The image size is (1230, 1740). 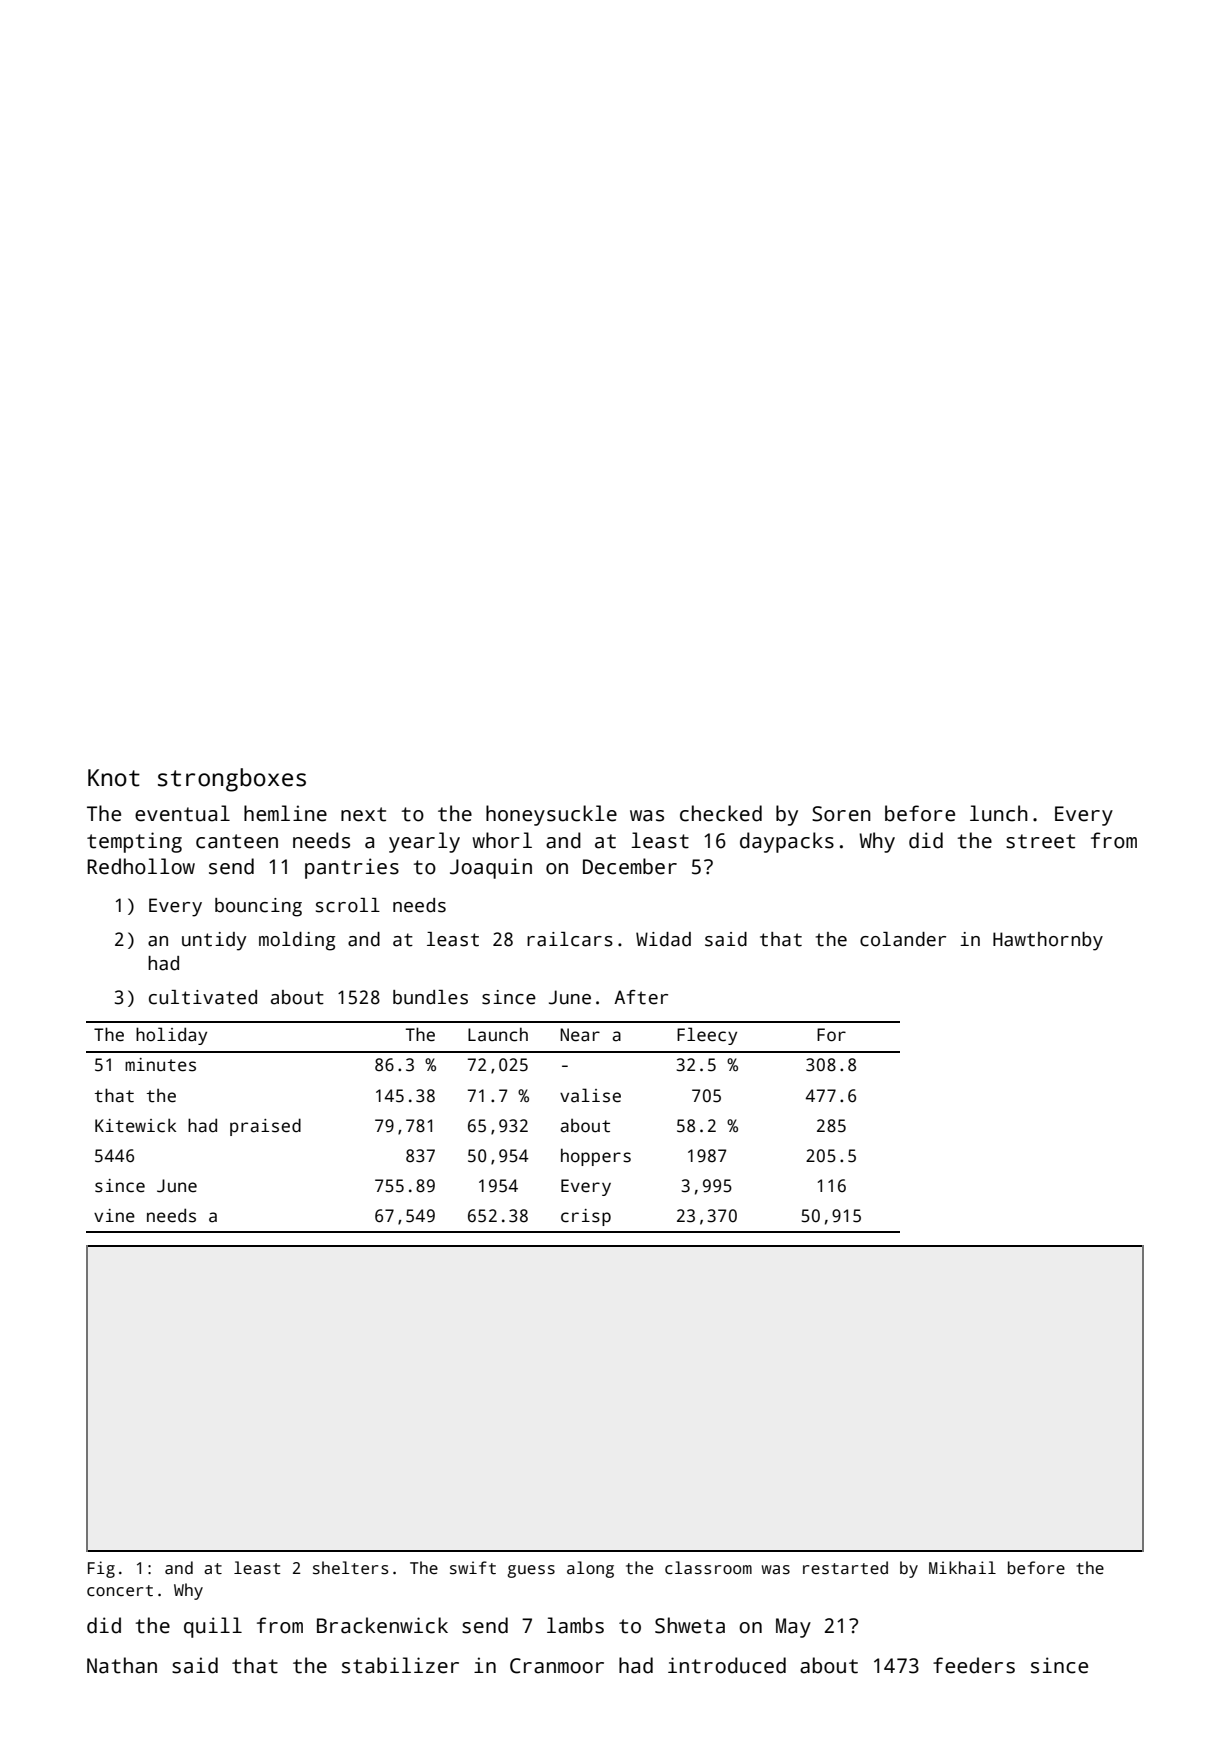 I want to click on vine, so click(x=114, y=1216).
